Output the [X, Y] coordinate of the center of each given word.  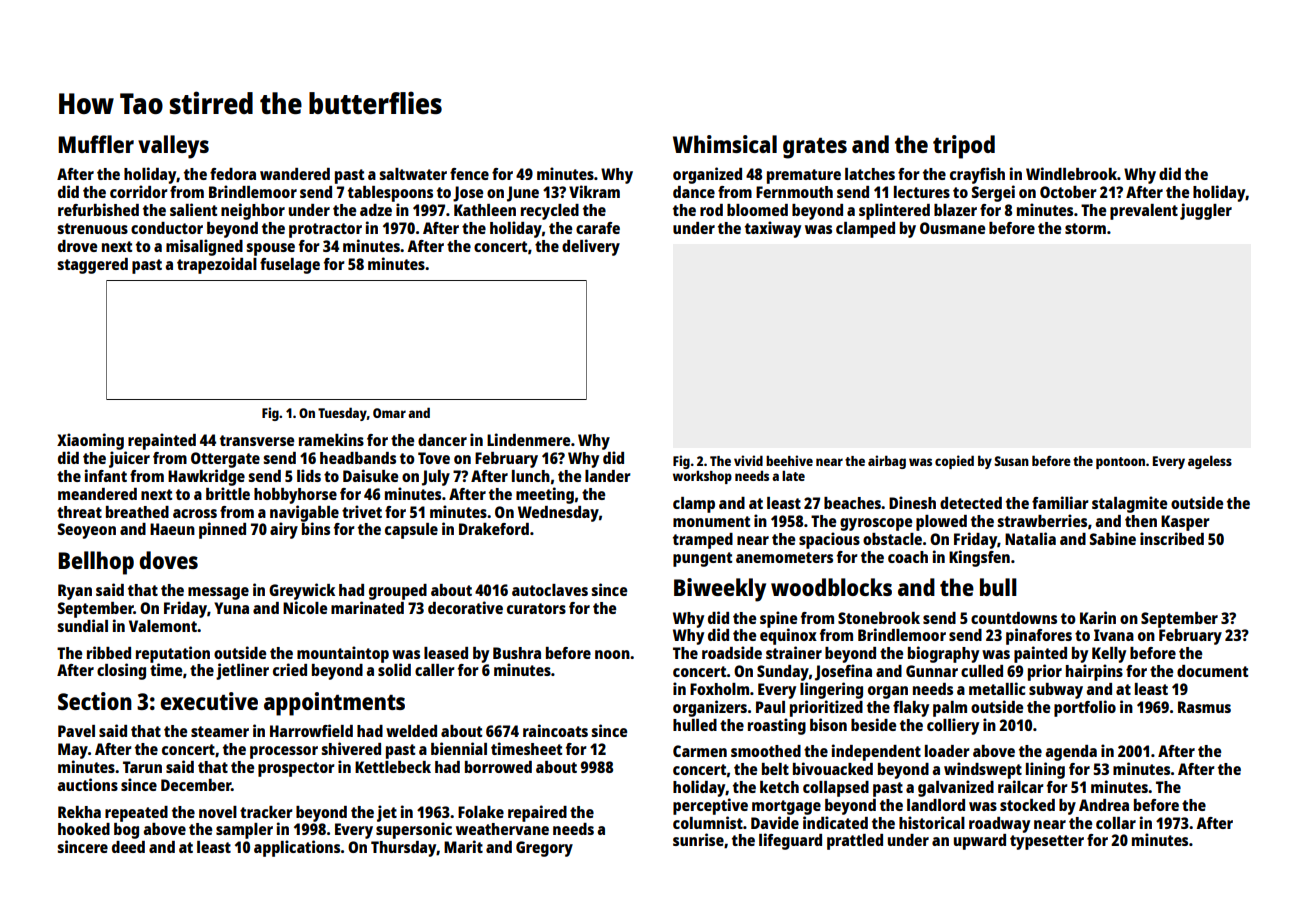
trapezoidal [217, 265]
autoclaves [550, 590]
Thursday [403, 849]
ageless [1210, 462]
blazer [955, 210]
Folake [481, 812]
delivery [591, 247]
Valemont [163, 626]
